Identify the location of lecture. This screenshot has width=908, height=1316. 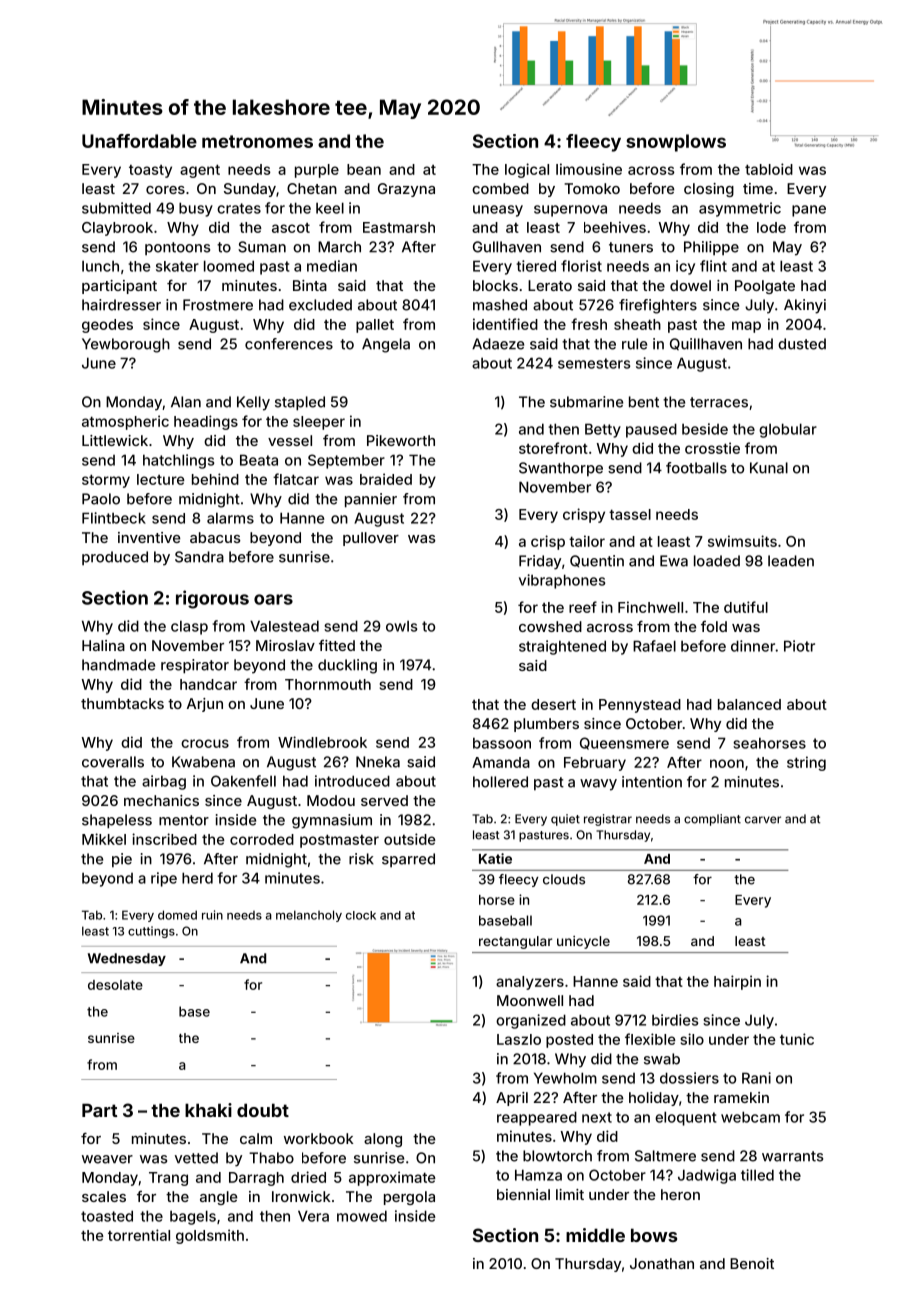
(161, 479).
